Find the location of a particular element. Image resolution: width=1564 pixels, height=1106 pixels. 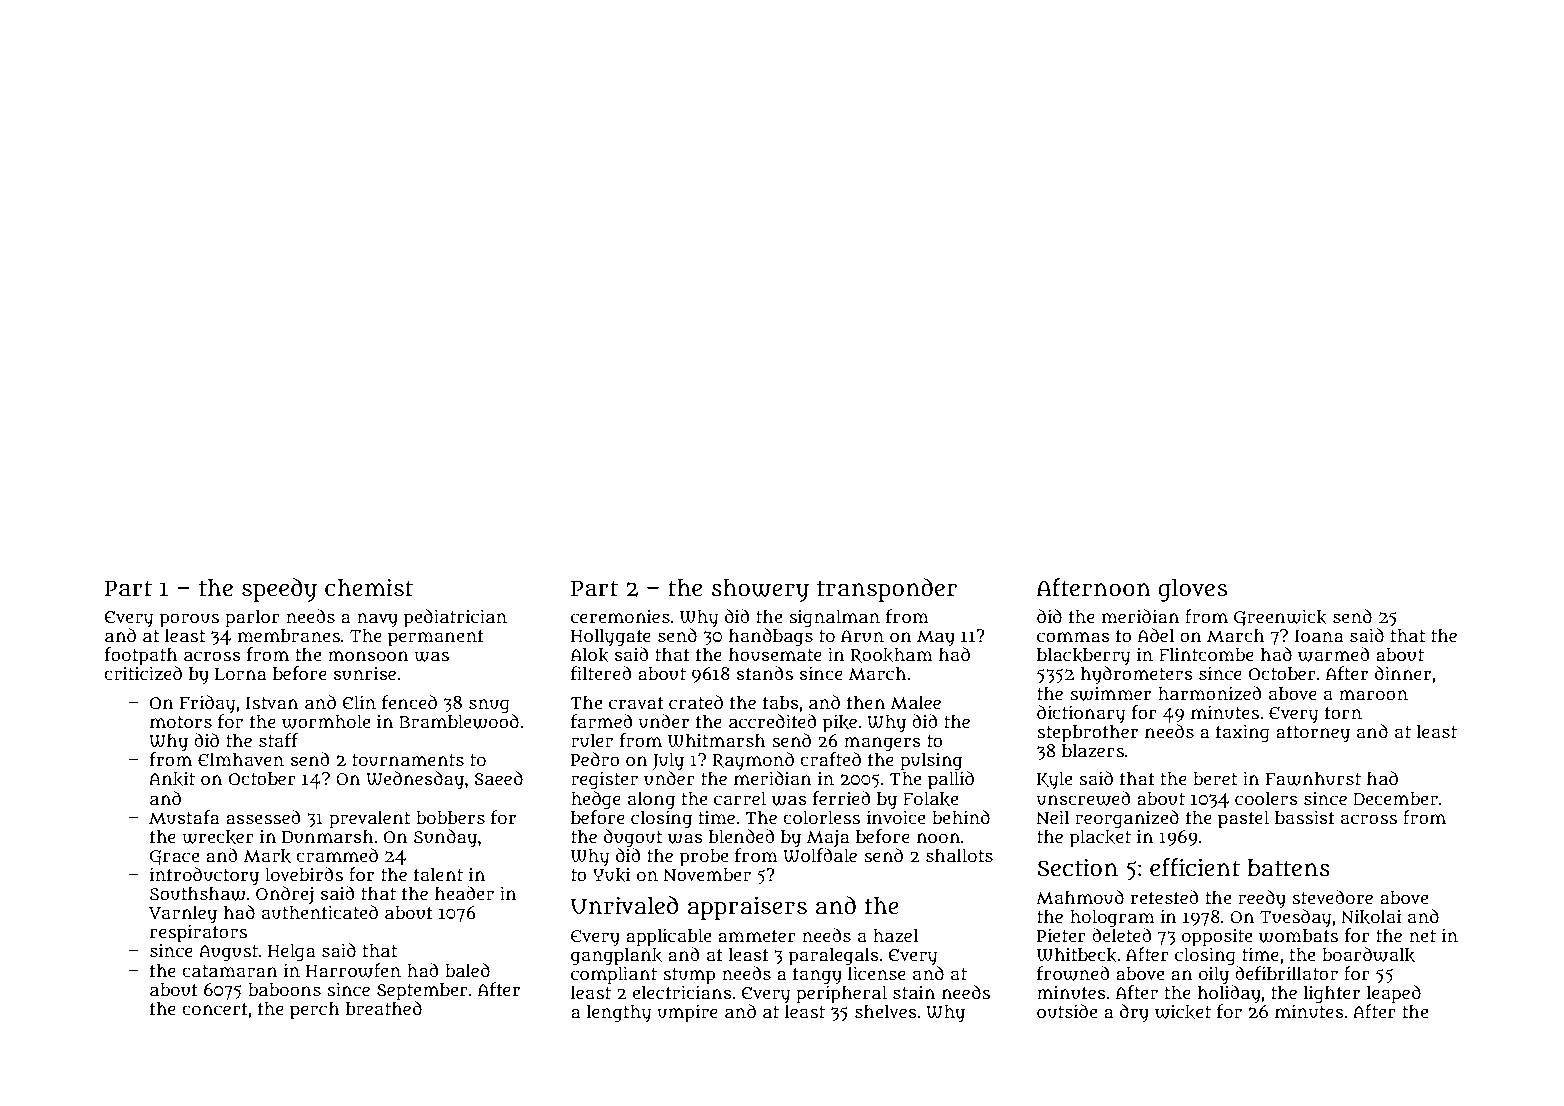

lengthy is located at coordinates (618, 1013).
